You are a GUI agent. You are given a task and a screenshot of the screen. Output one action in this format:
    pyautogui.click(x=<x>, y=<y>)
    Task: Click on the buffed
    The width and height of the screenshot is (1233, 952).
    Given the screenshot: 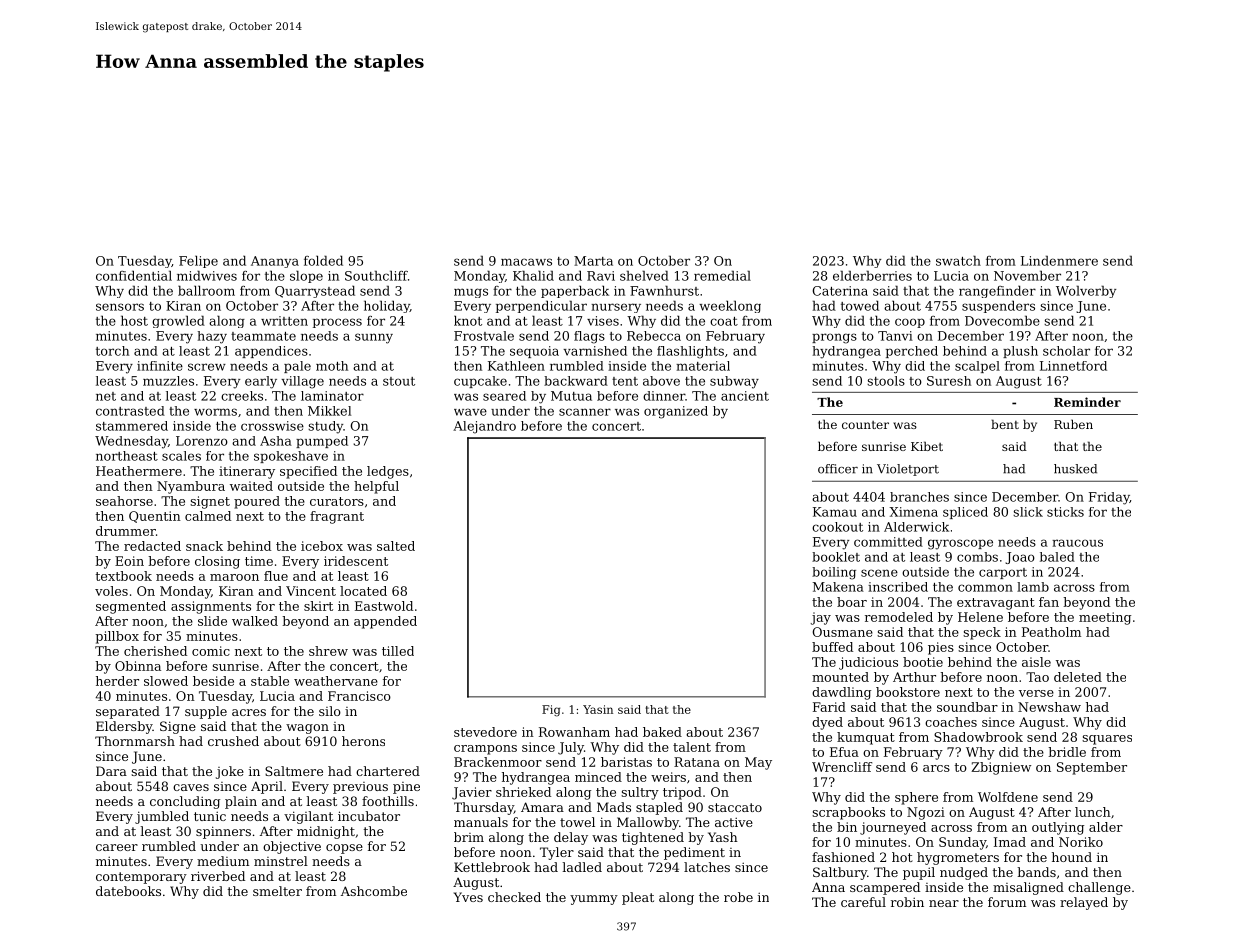 What is the action you would take?
    pyautogui.click(x=832, y=647)
